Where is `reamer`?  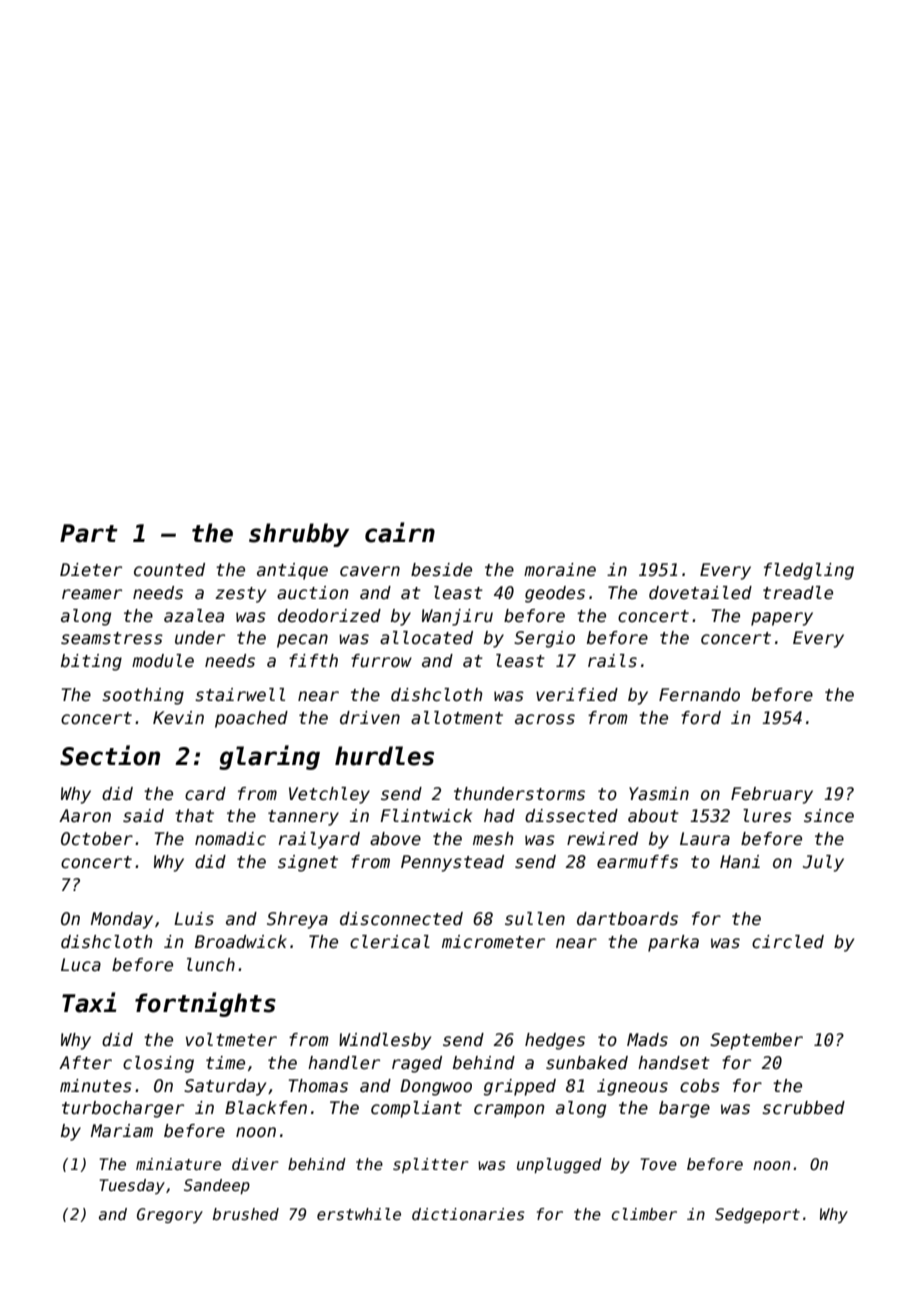 reamer is located at coordinates (92, 594).
